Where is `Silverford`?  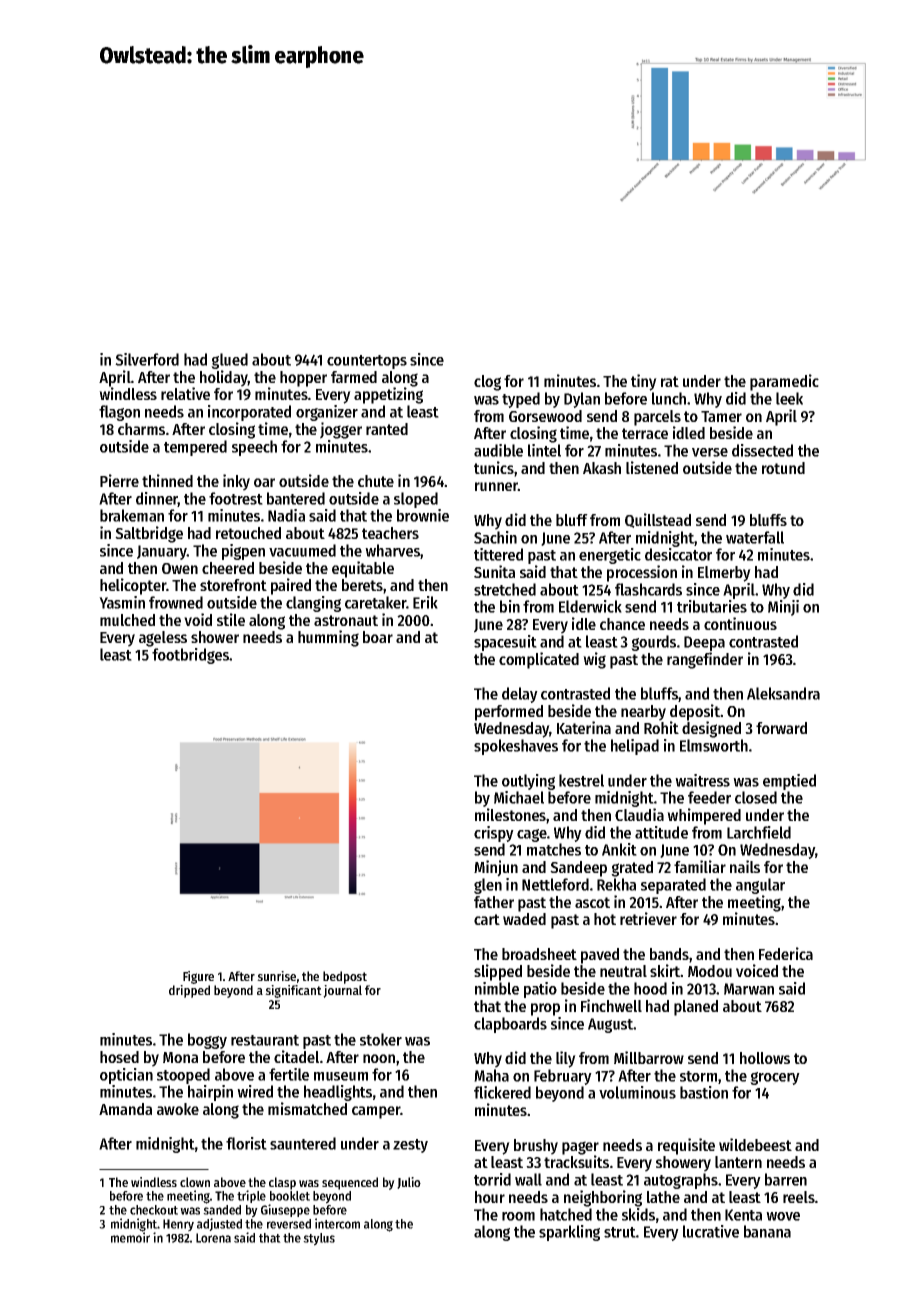
Silverford is located at coordinates (147, 359).
